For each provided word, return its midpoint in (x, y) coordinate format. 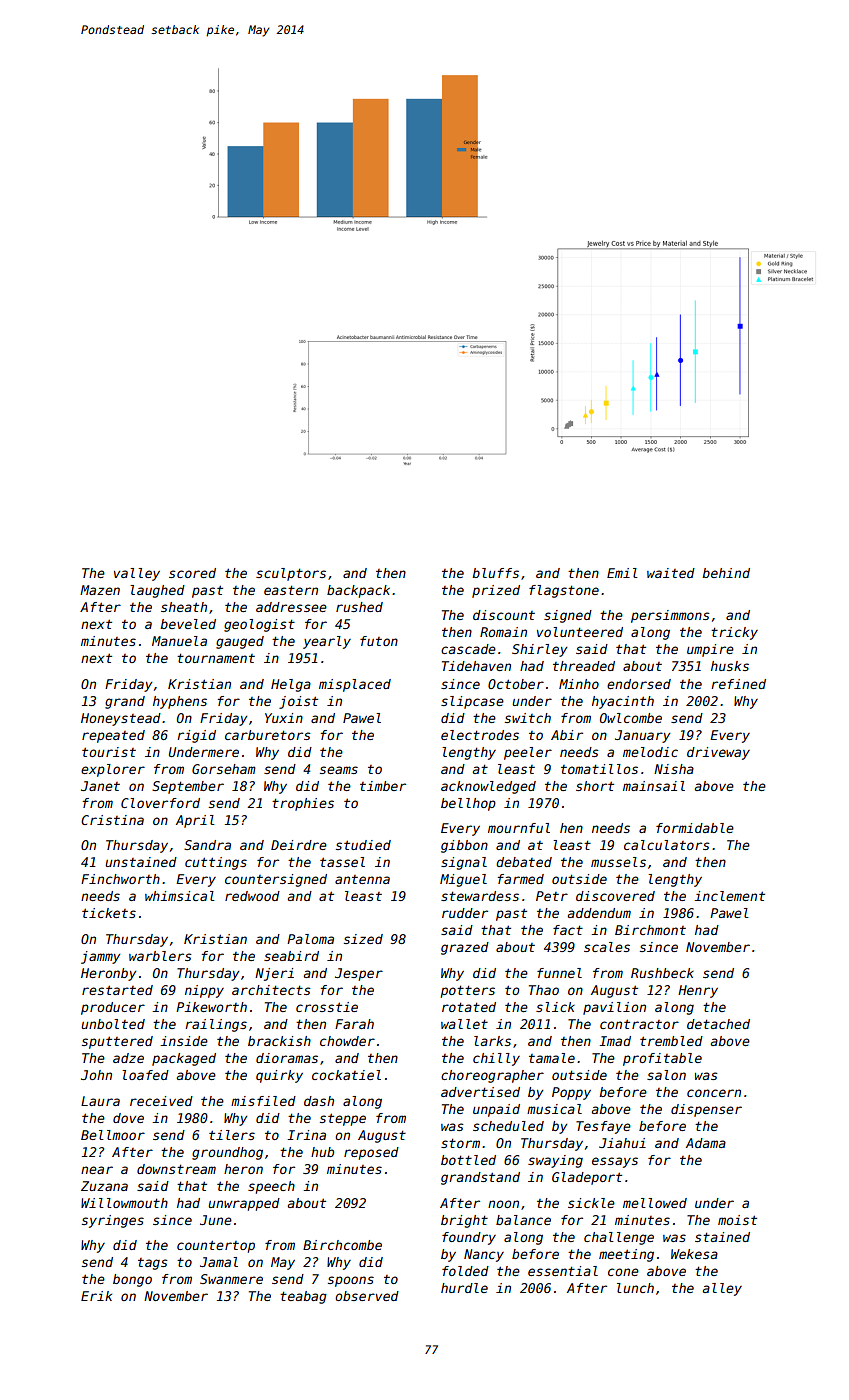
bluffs (495, 573)
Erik (96, 1296)
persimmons (670, 616)
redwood (252, 896)
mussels (618, 862)
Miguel (463, 880)
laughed (157, 591)
